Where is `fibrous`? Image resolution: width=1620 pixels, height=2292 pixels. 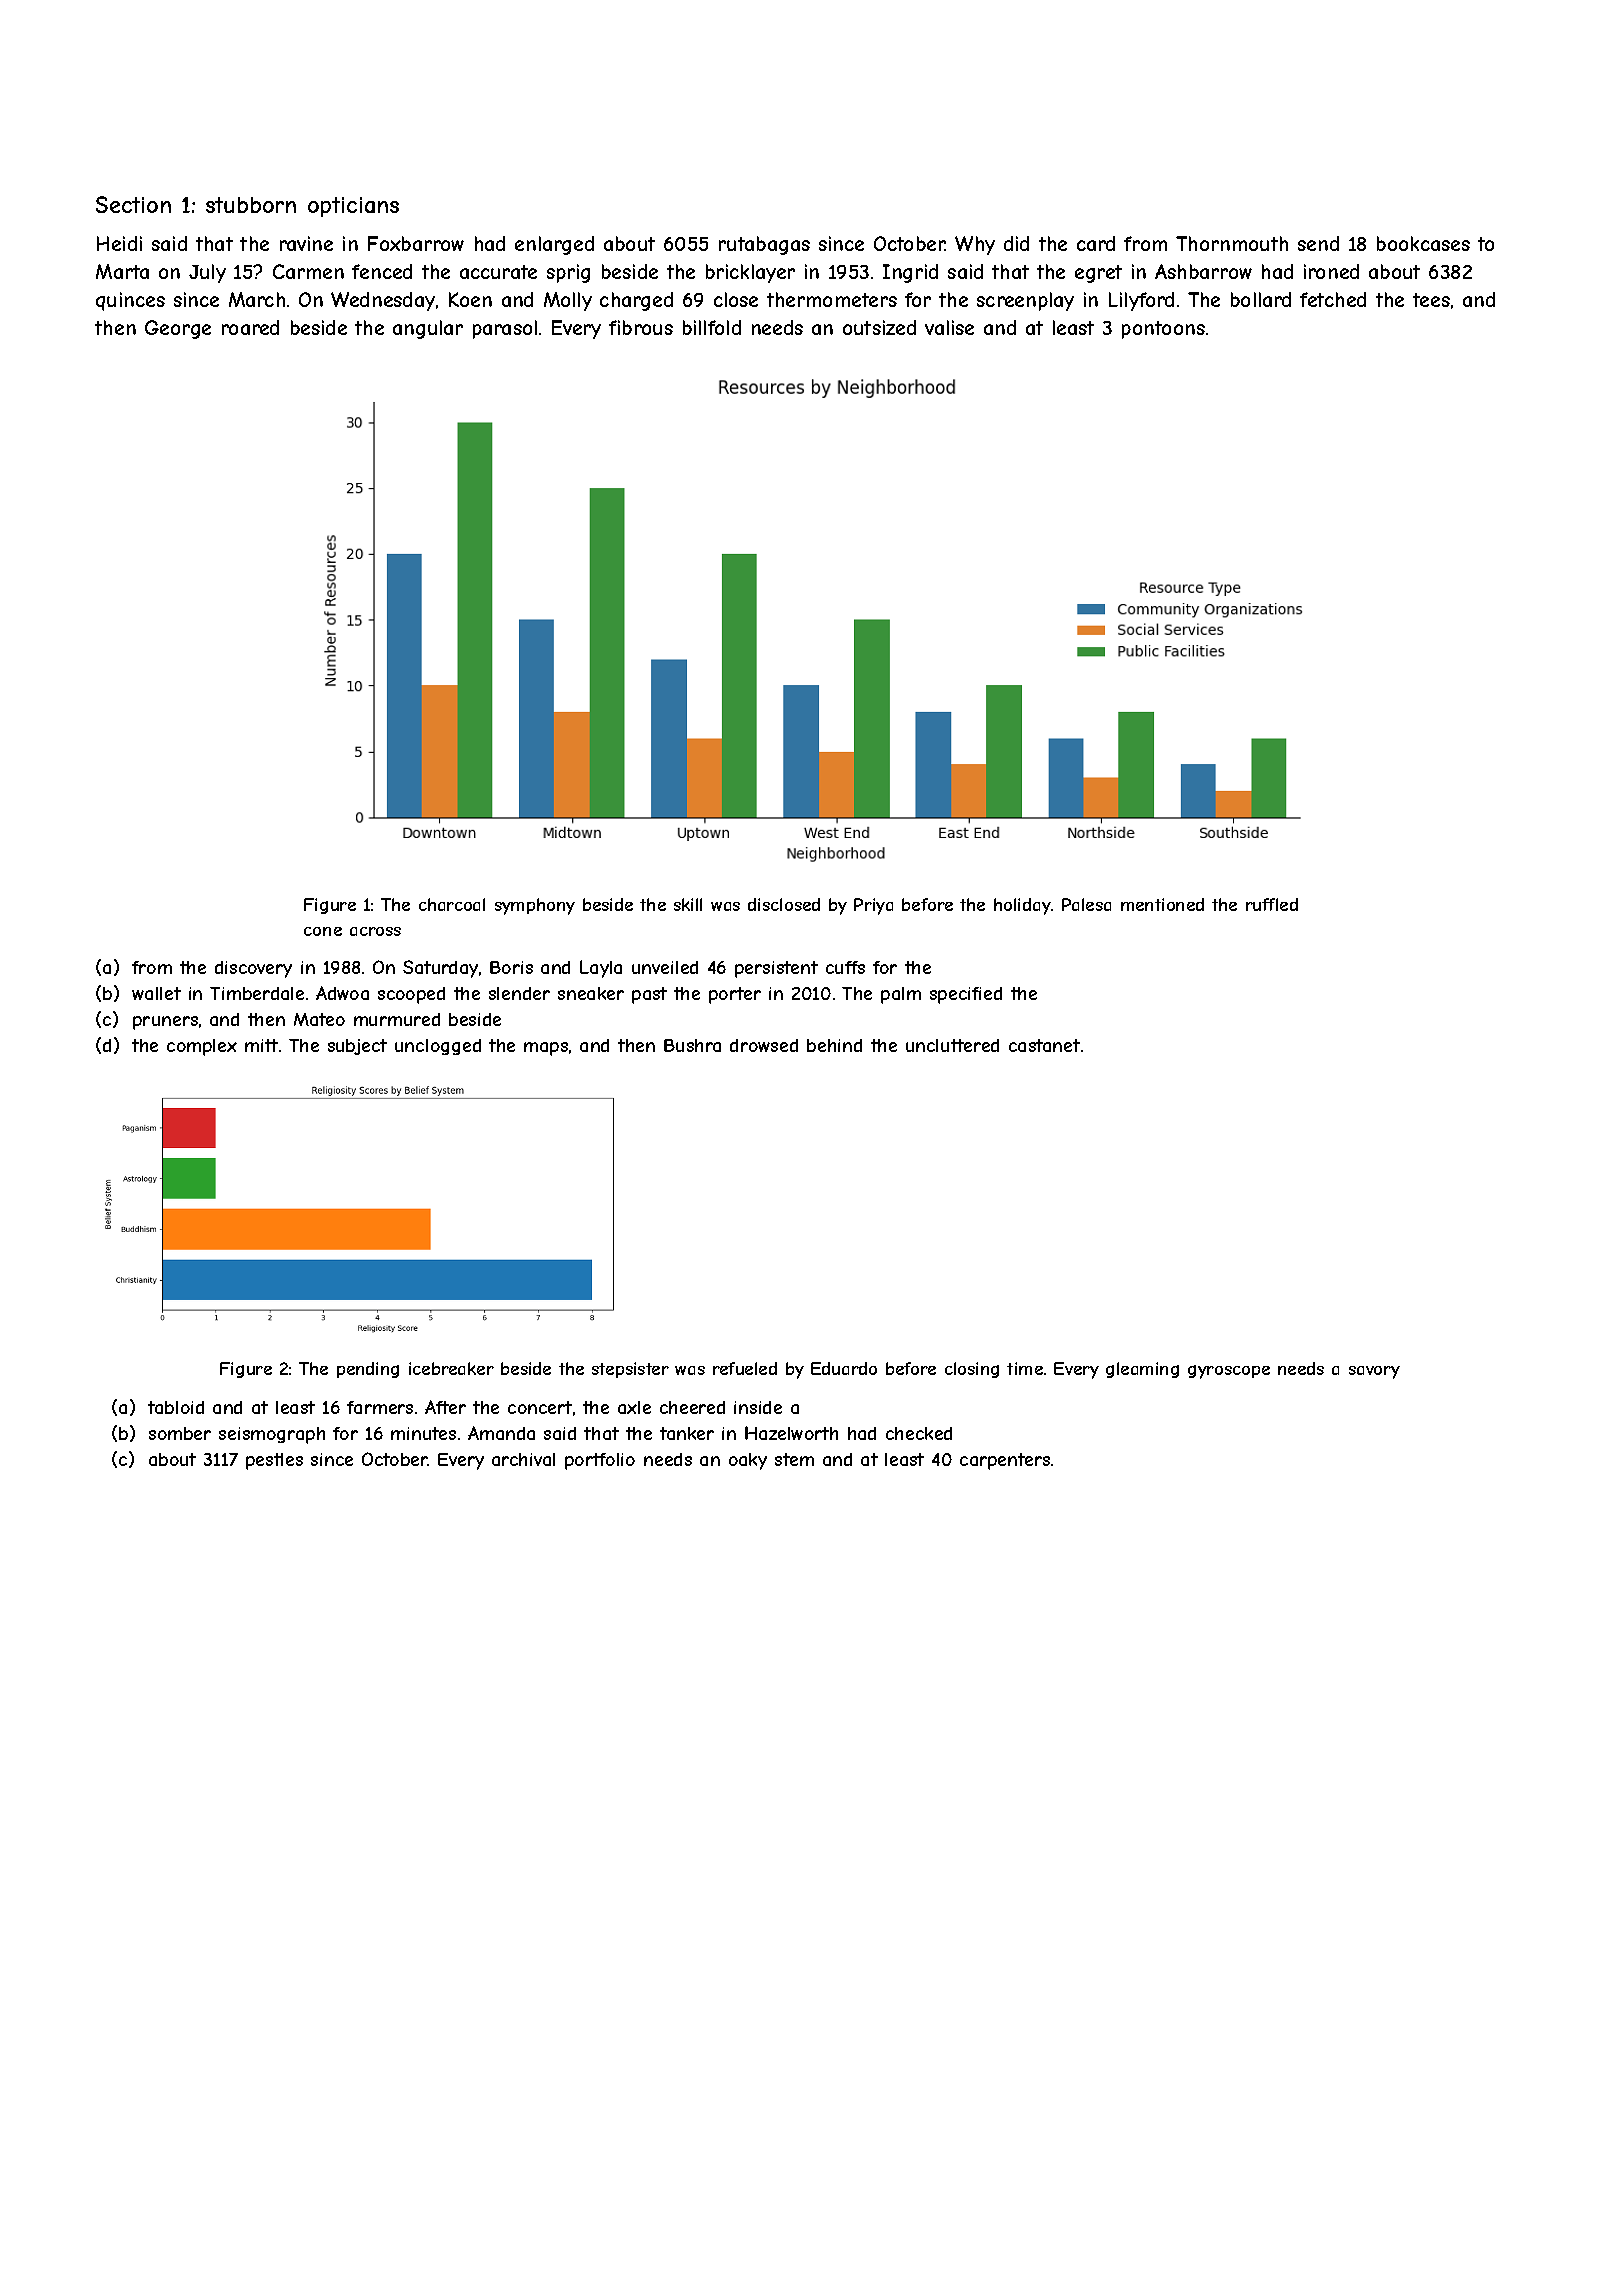 fibrous is located at coordinates (641, 327).
